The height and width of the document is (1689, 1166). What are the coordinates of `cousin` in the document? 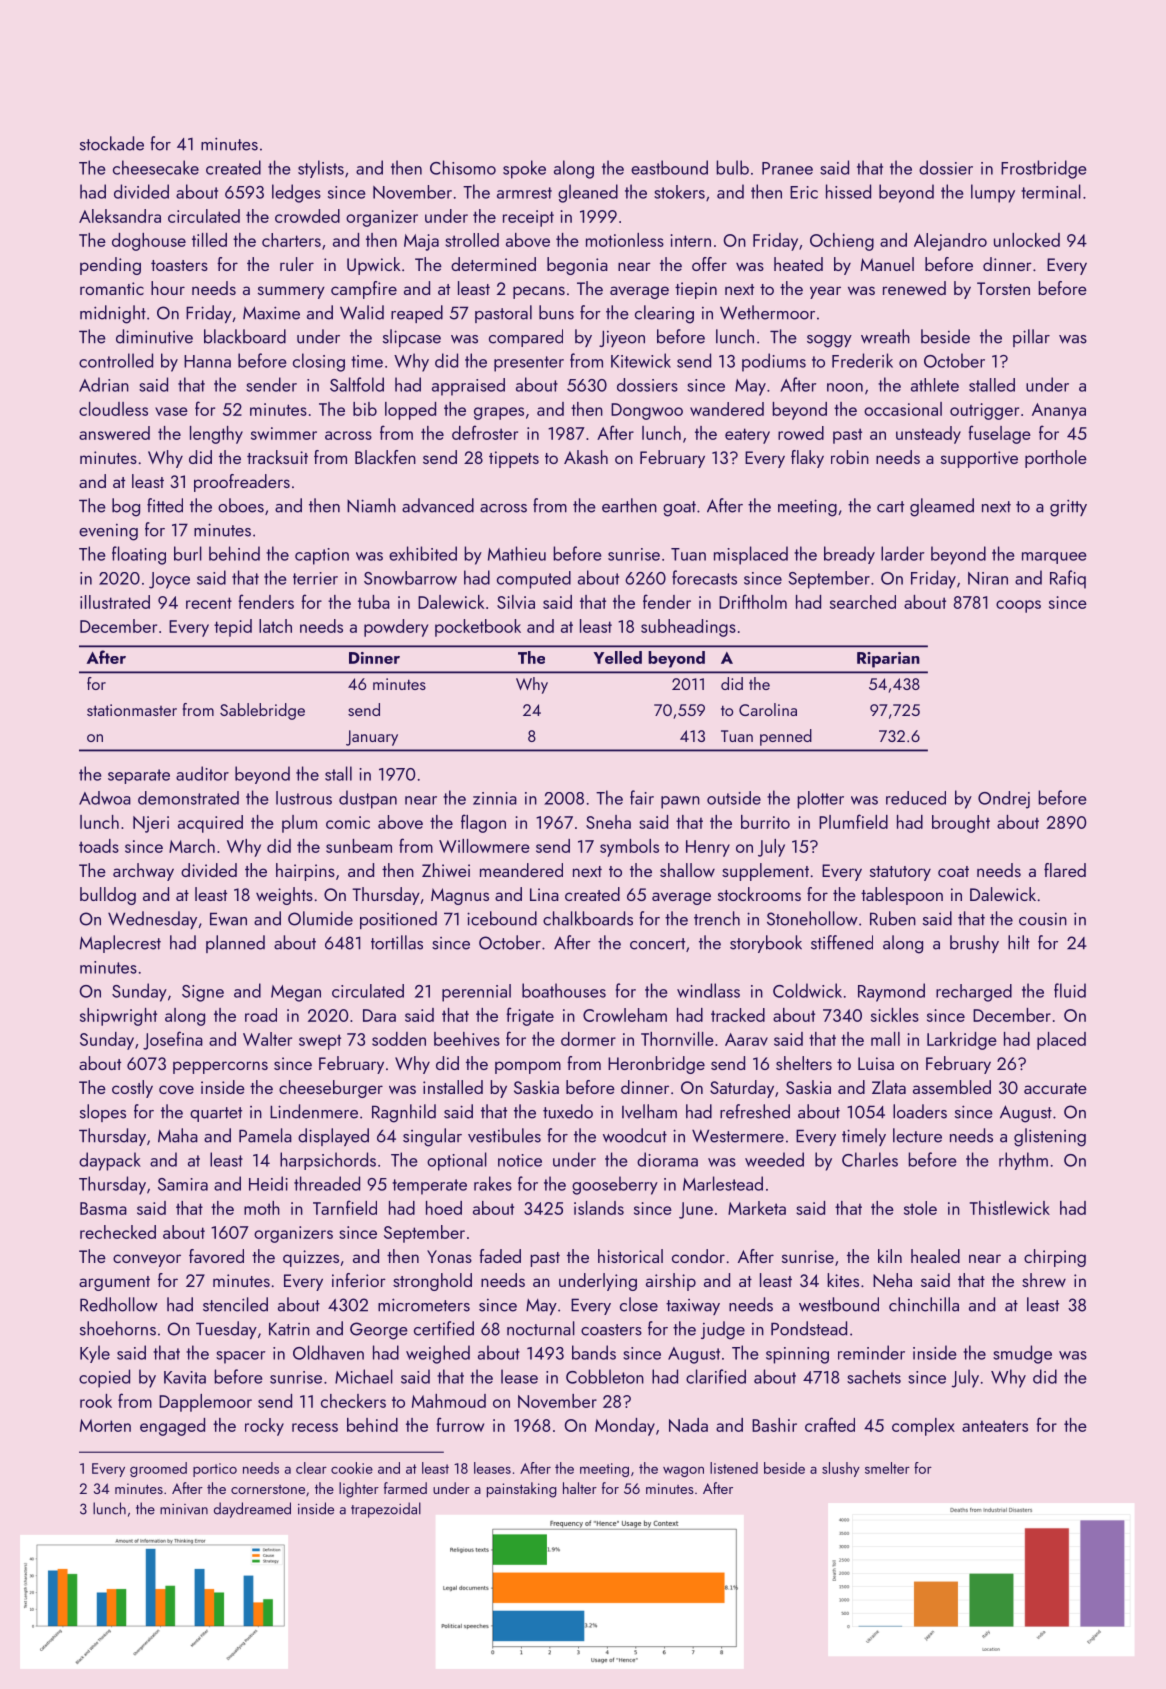 It's located at (1043, 919).
